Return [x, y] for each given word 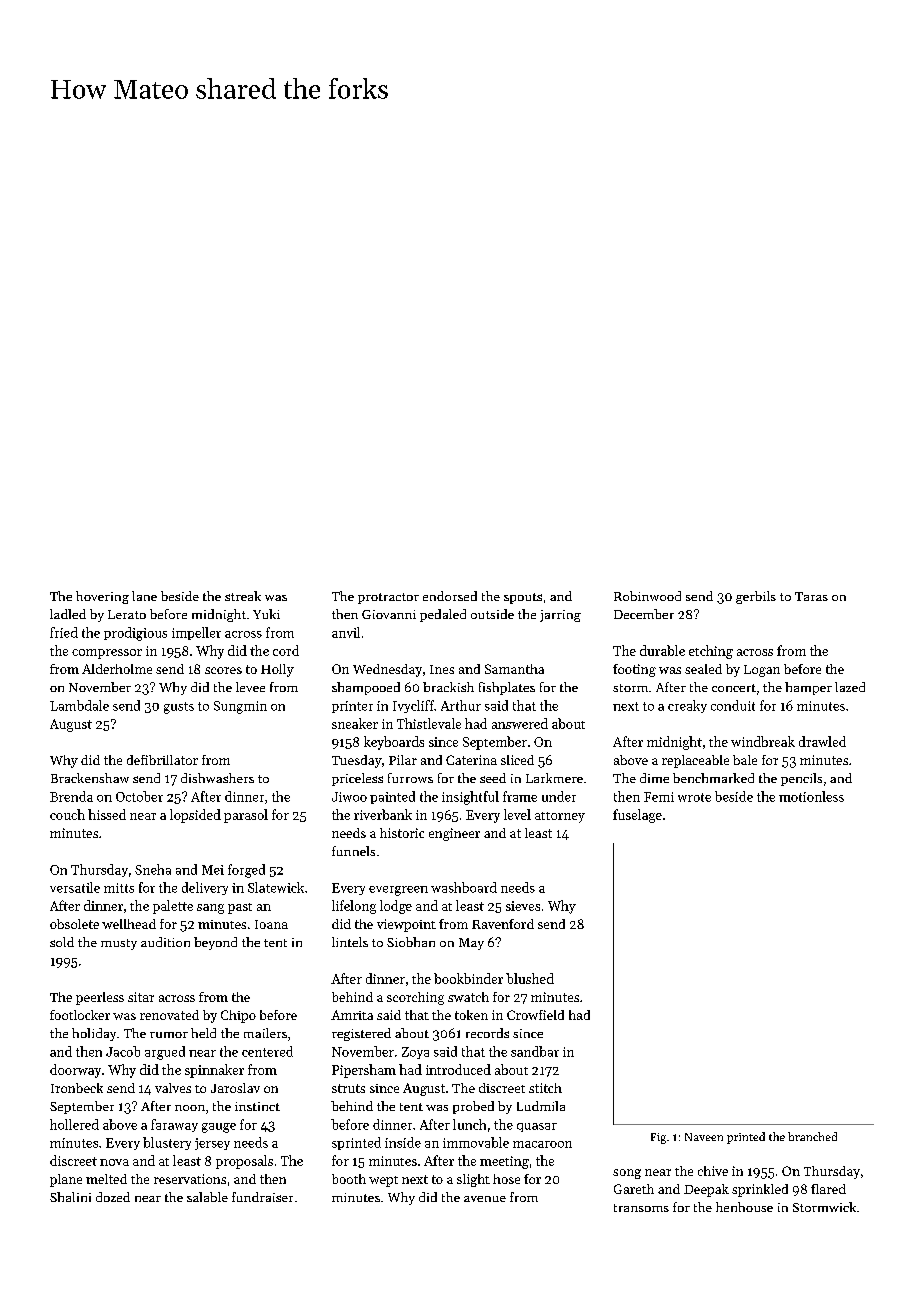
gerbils [756, 597]
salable [207, 1197]
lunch [469, 1124]
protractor [388, 598]
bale [745, 760]
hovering [102, 597]
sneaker [355, 723]
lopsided [195, 816]
